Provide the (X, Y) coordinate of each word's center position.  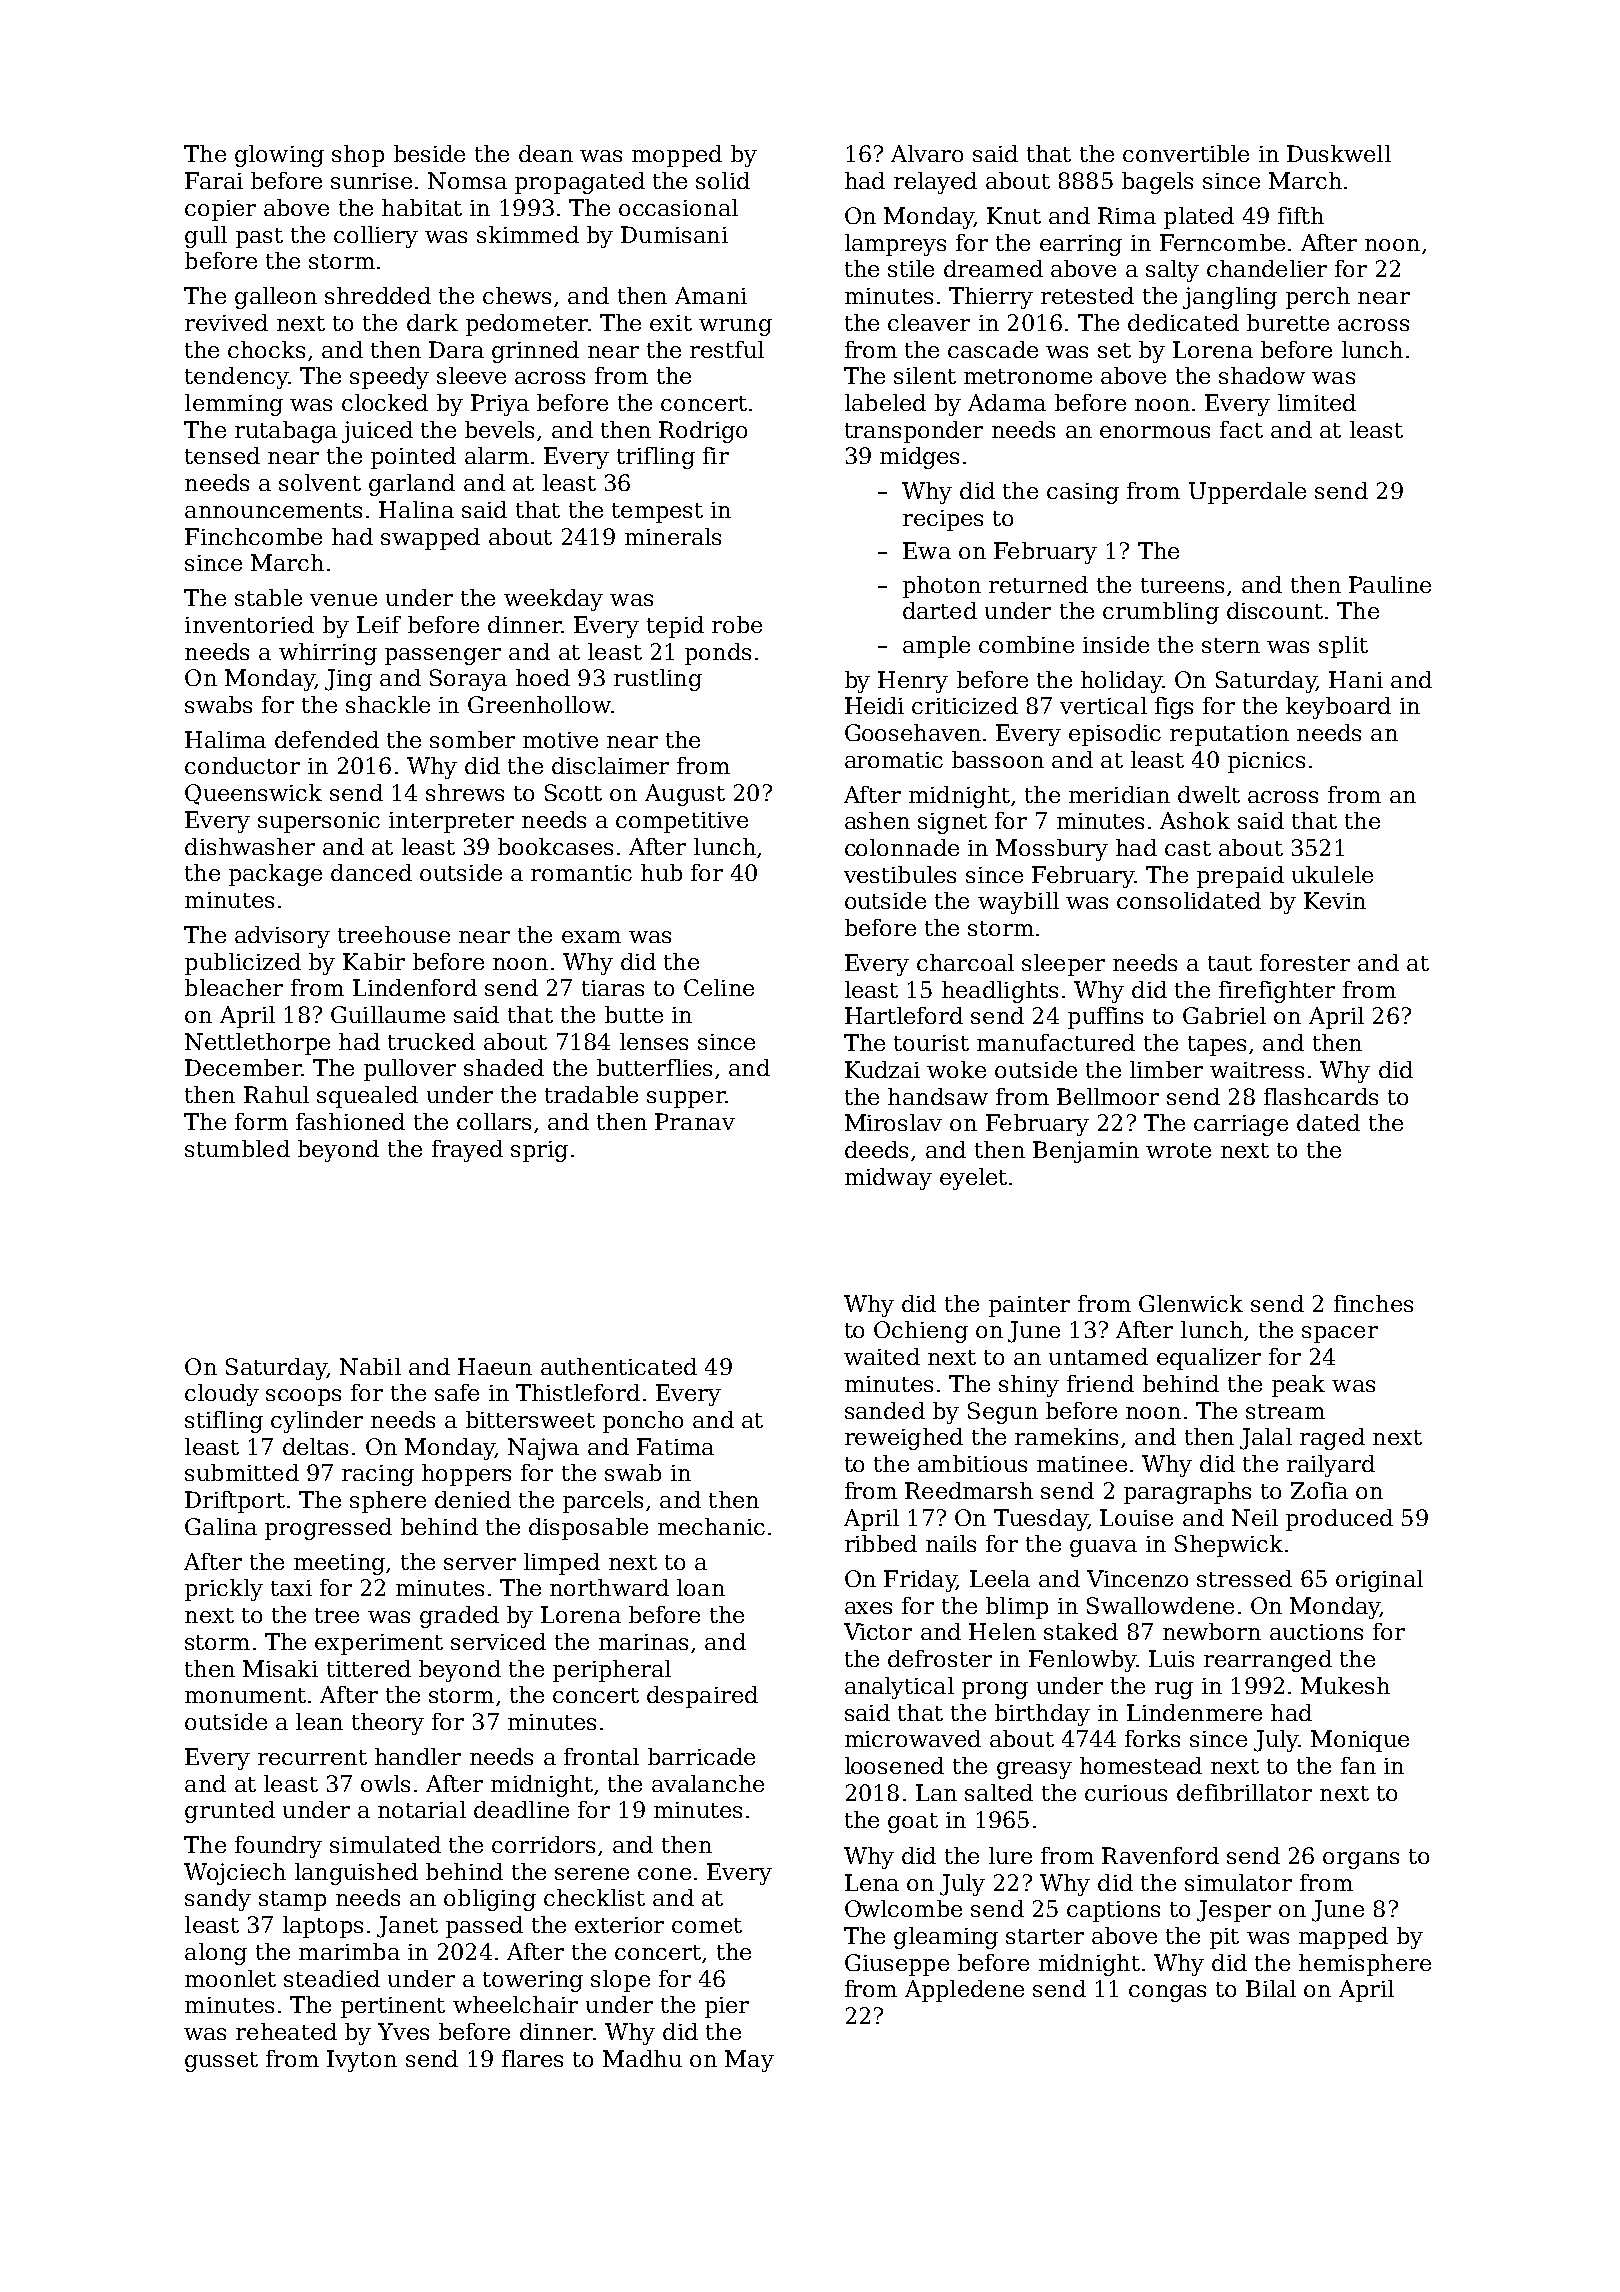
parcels (603, 1502)
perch (1318, 298)
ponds (718, 654)
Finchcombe (253, 536)
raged (1332, 1439)
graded (459, 1617)
